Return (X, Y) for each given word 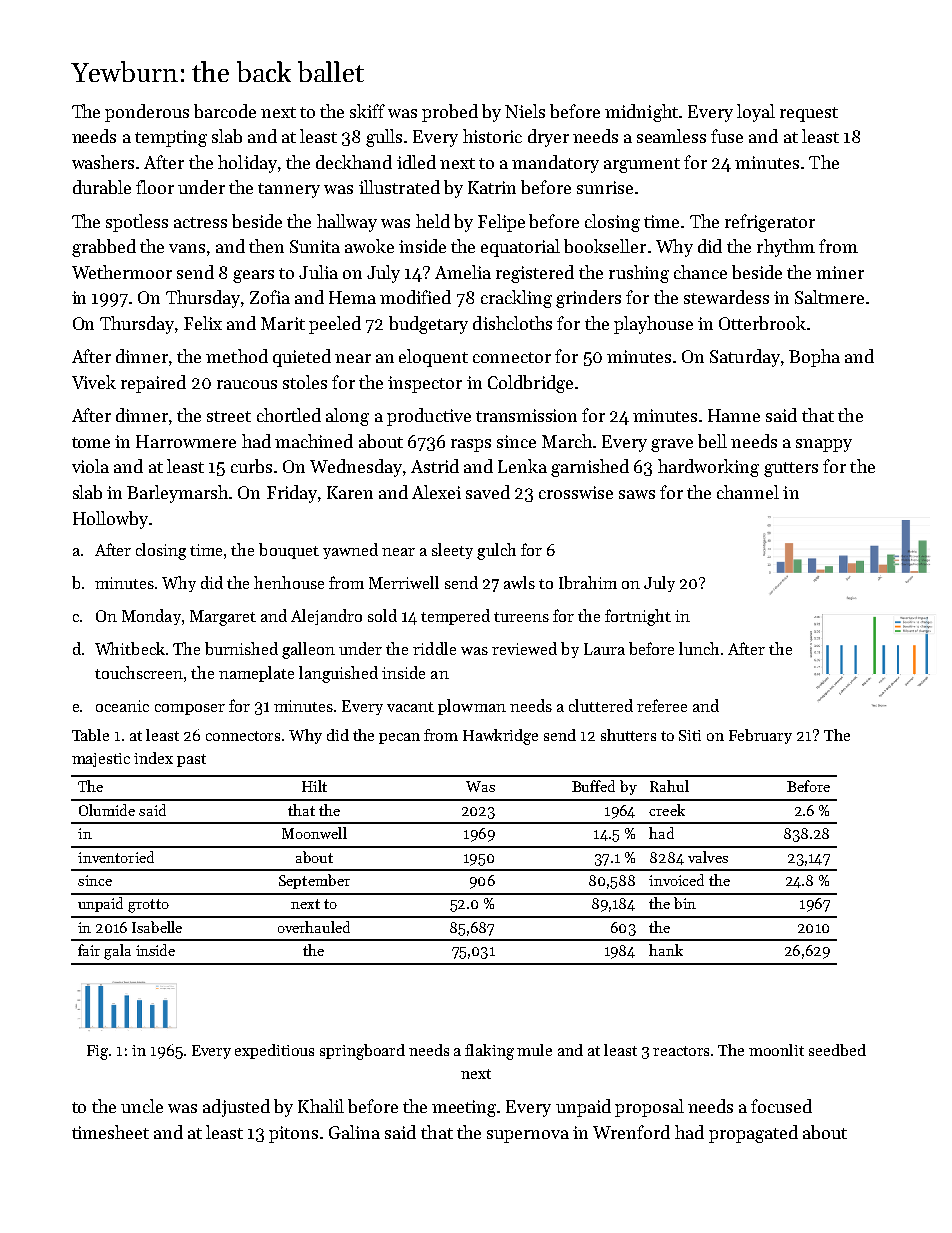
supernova (528, 1136)
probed (450, 113)
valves (708, 857)
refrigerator (770, 223)
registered (535, 274)
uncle (142, 1106)
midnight (641, 113)
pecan (399, 738)
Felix (203, 323)
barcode (225, 111)
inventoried (116, 857)
